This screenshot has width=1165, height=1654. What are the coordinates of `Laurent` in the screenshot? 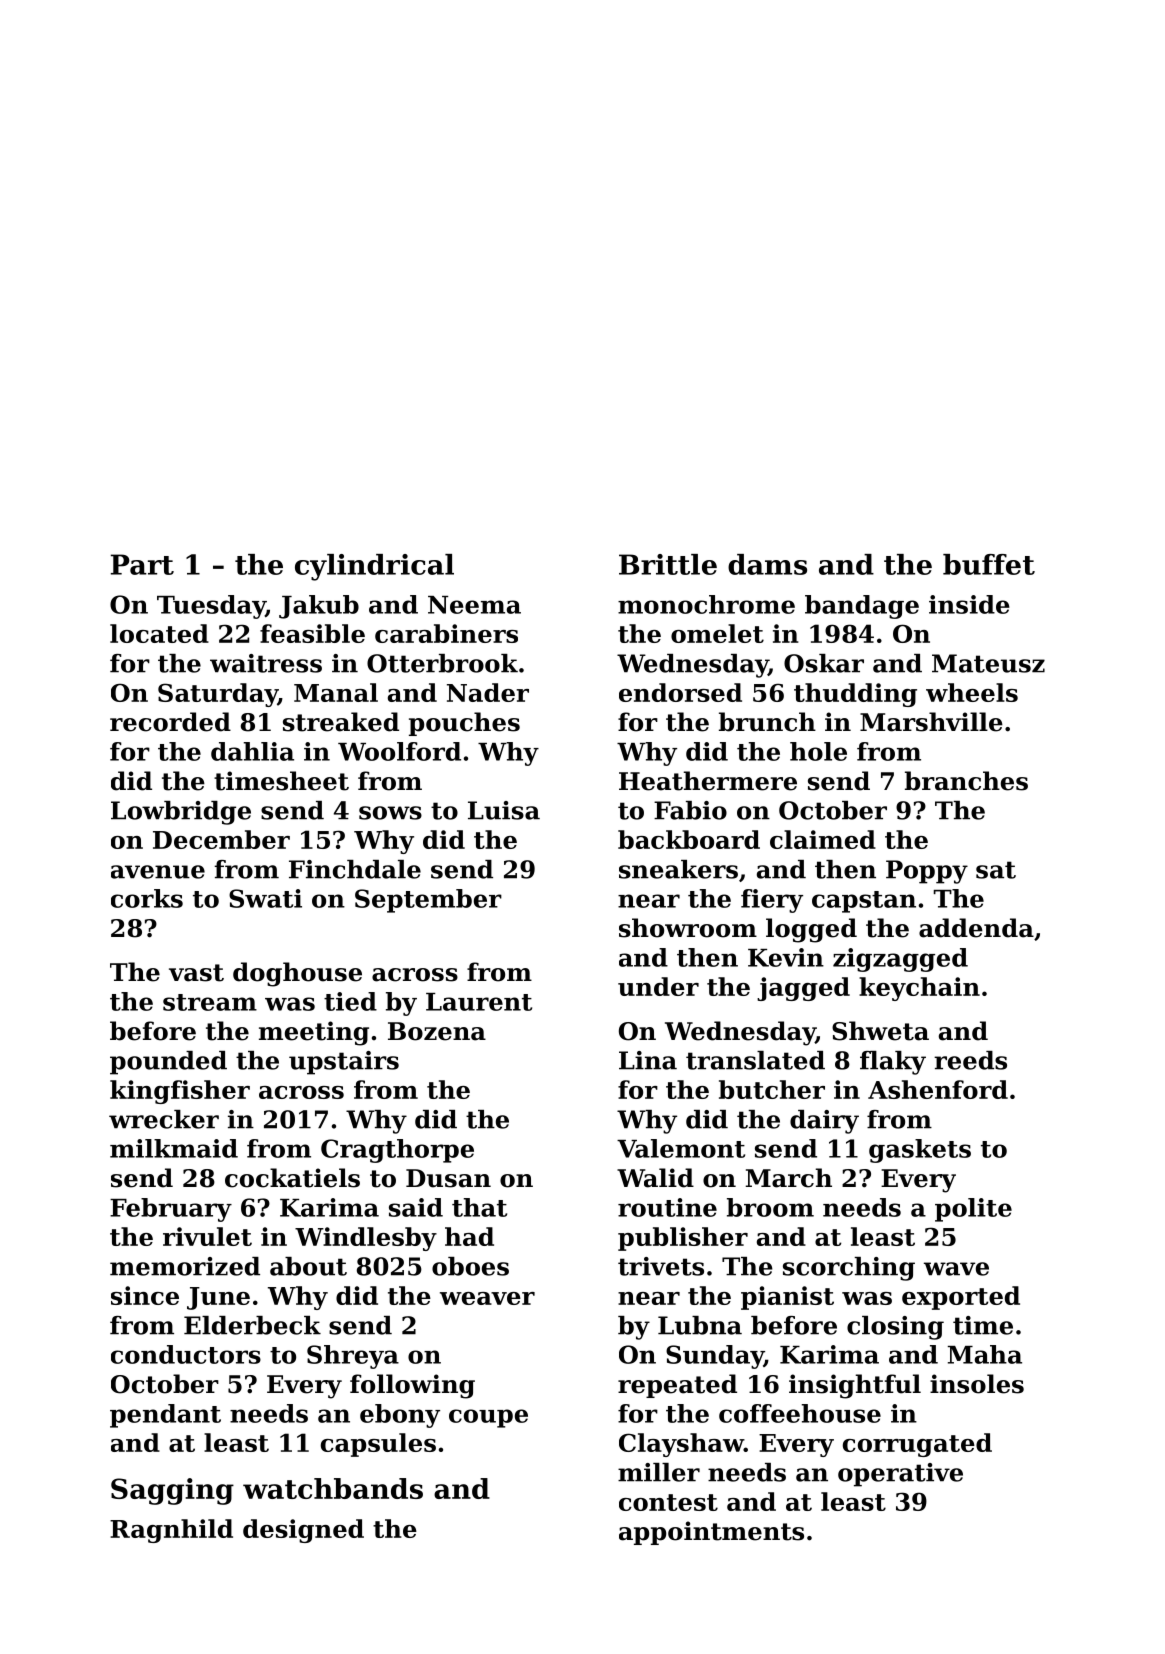 It's located at (479, 1002).
